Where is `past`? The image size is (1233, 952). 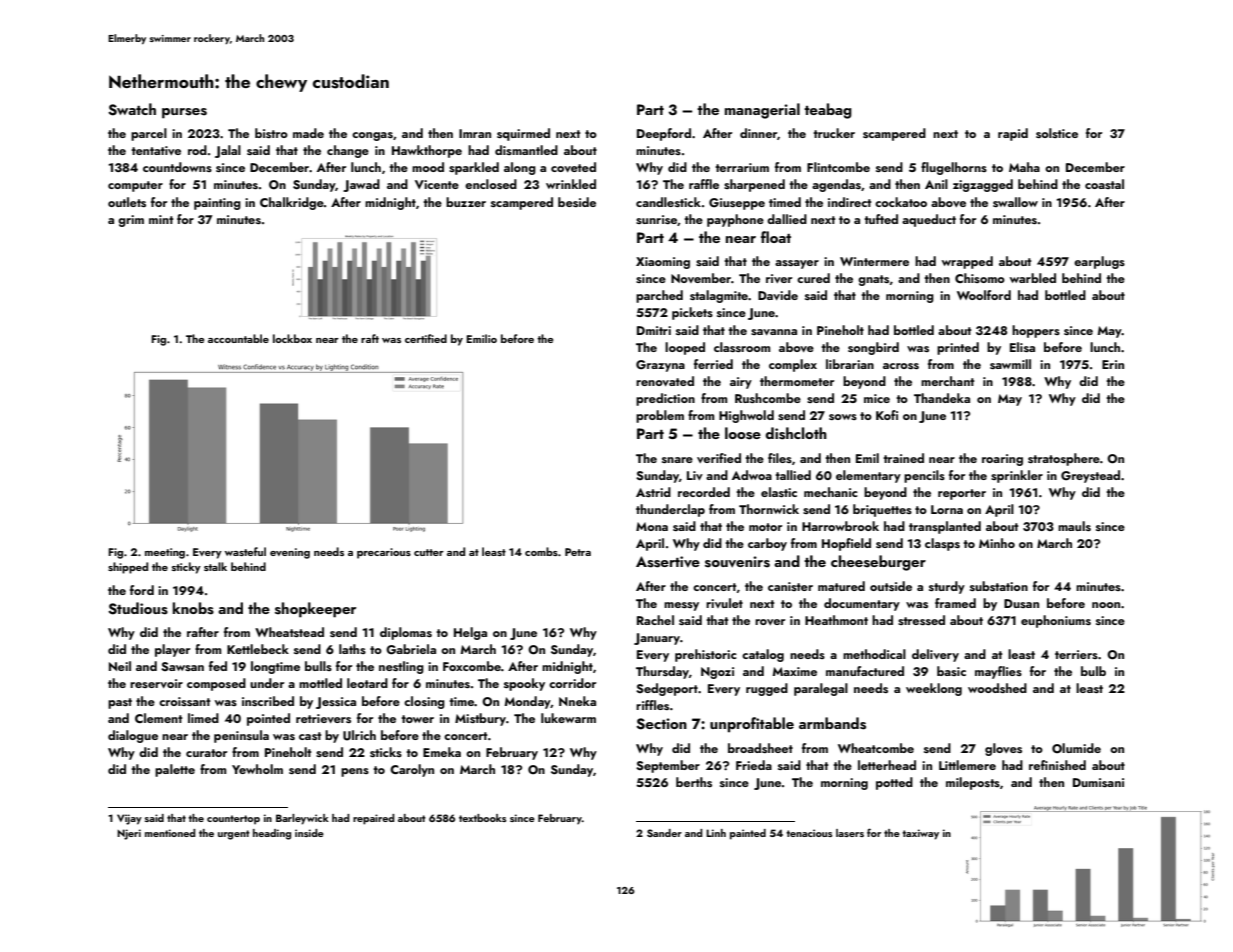 past is located at coordinates (120, 703).
